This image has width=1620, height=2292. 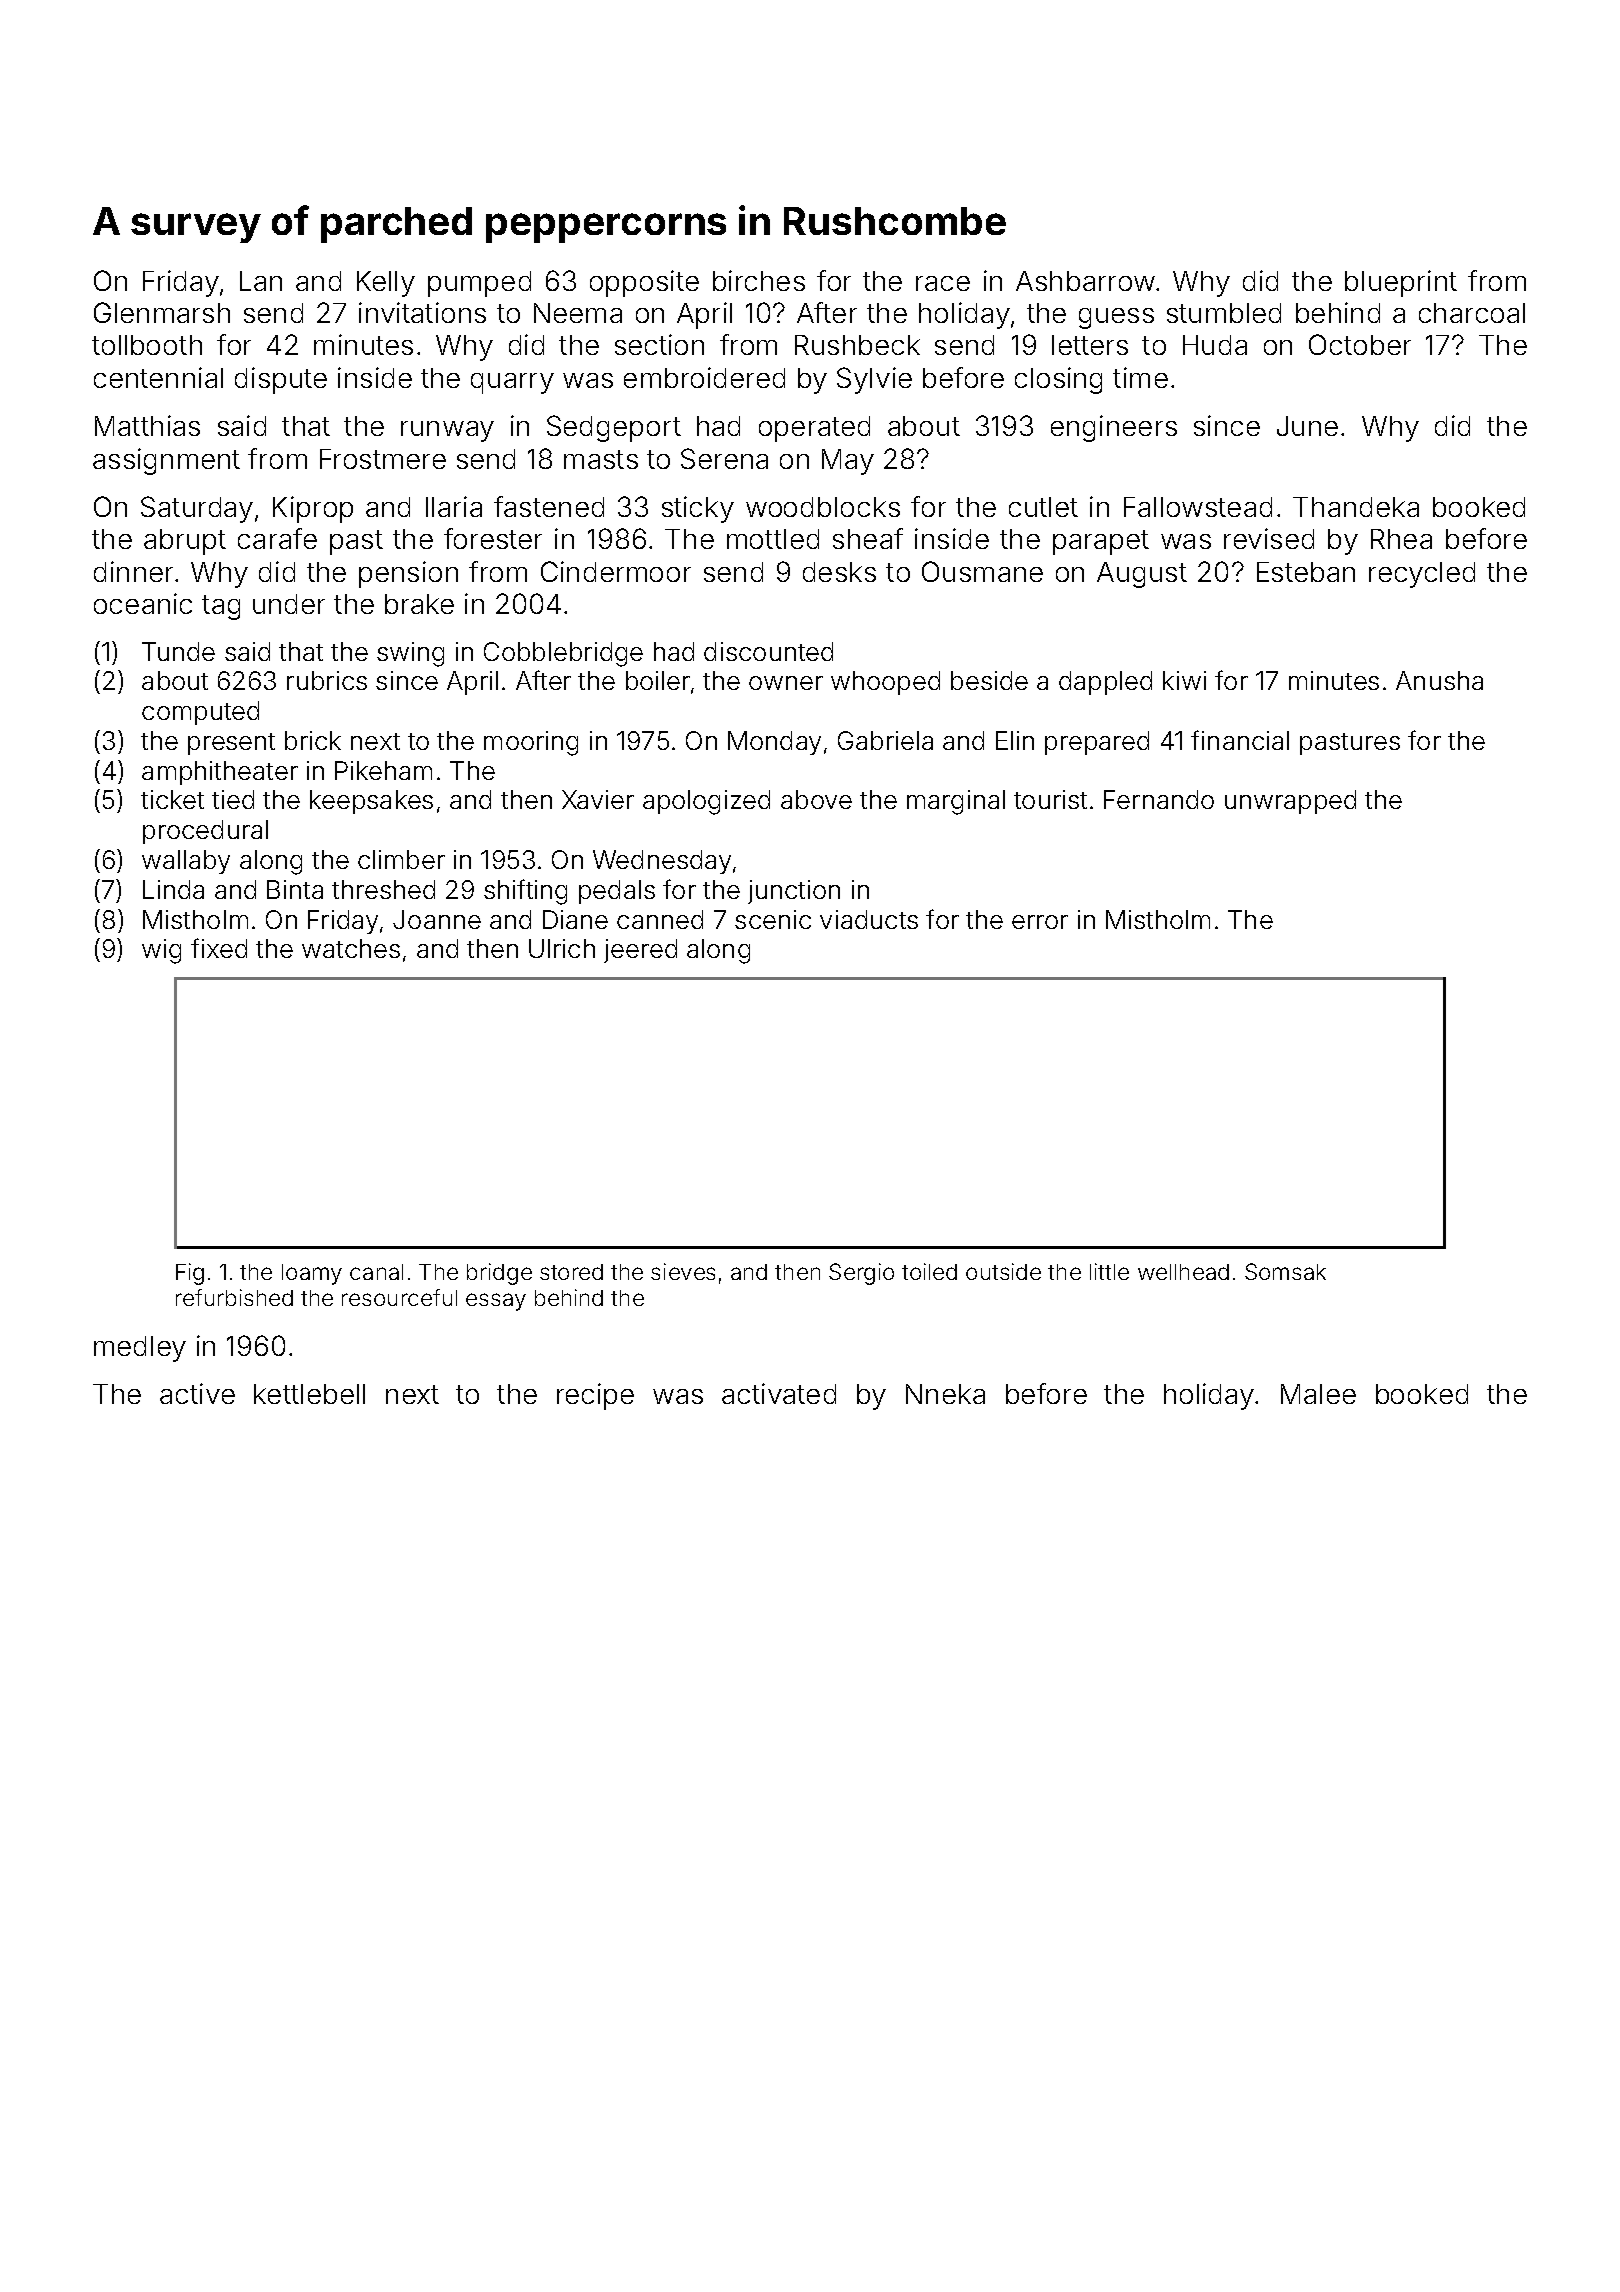 What do you see at coordinates (351, 948) in the image?
I see `watches` at bounding box center [351, 948].
